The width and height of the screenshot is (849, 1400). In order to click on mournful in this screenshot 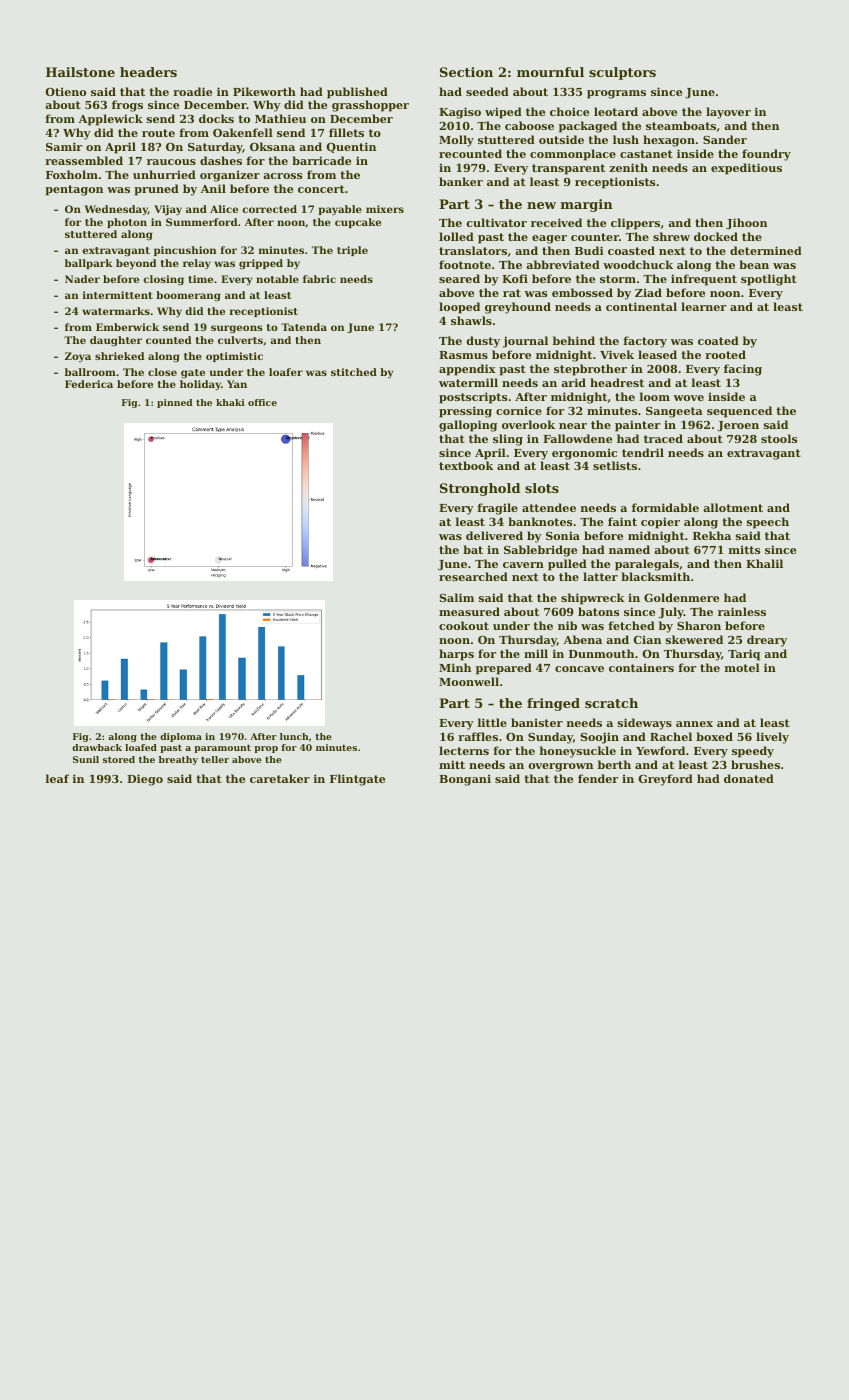, I will do `click(550, 72)`.
